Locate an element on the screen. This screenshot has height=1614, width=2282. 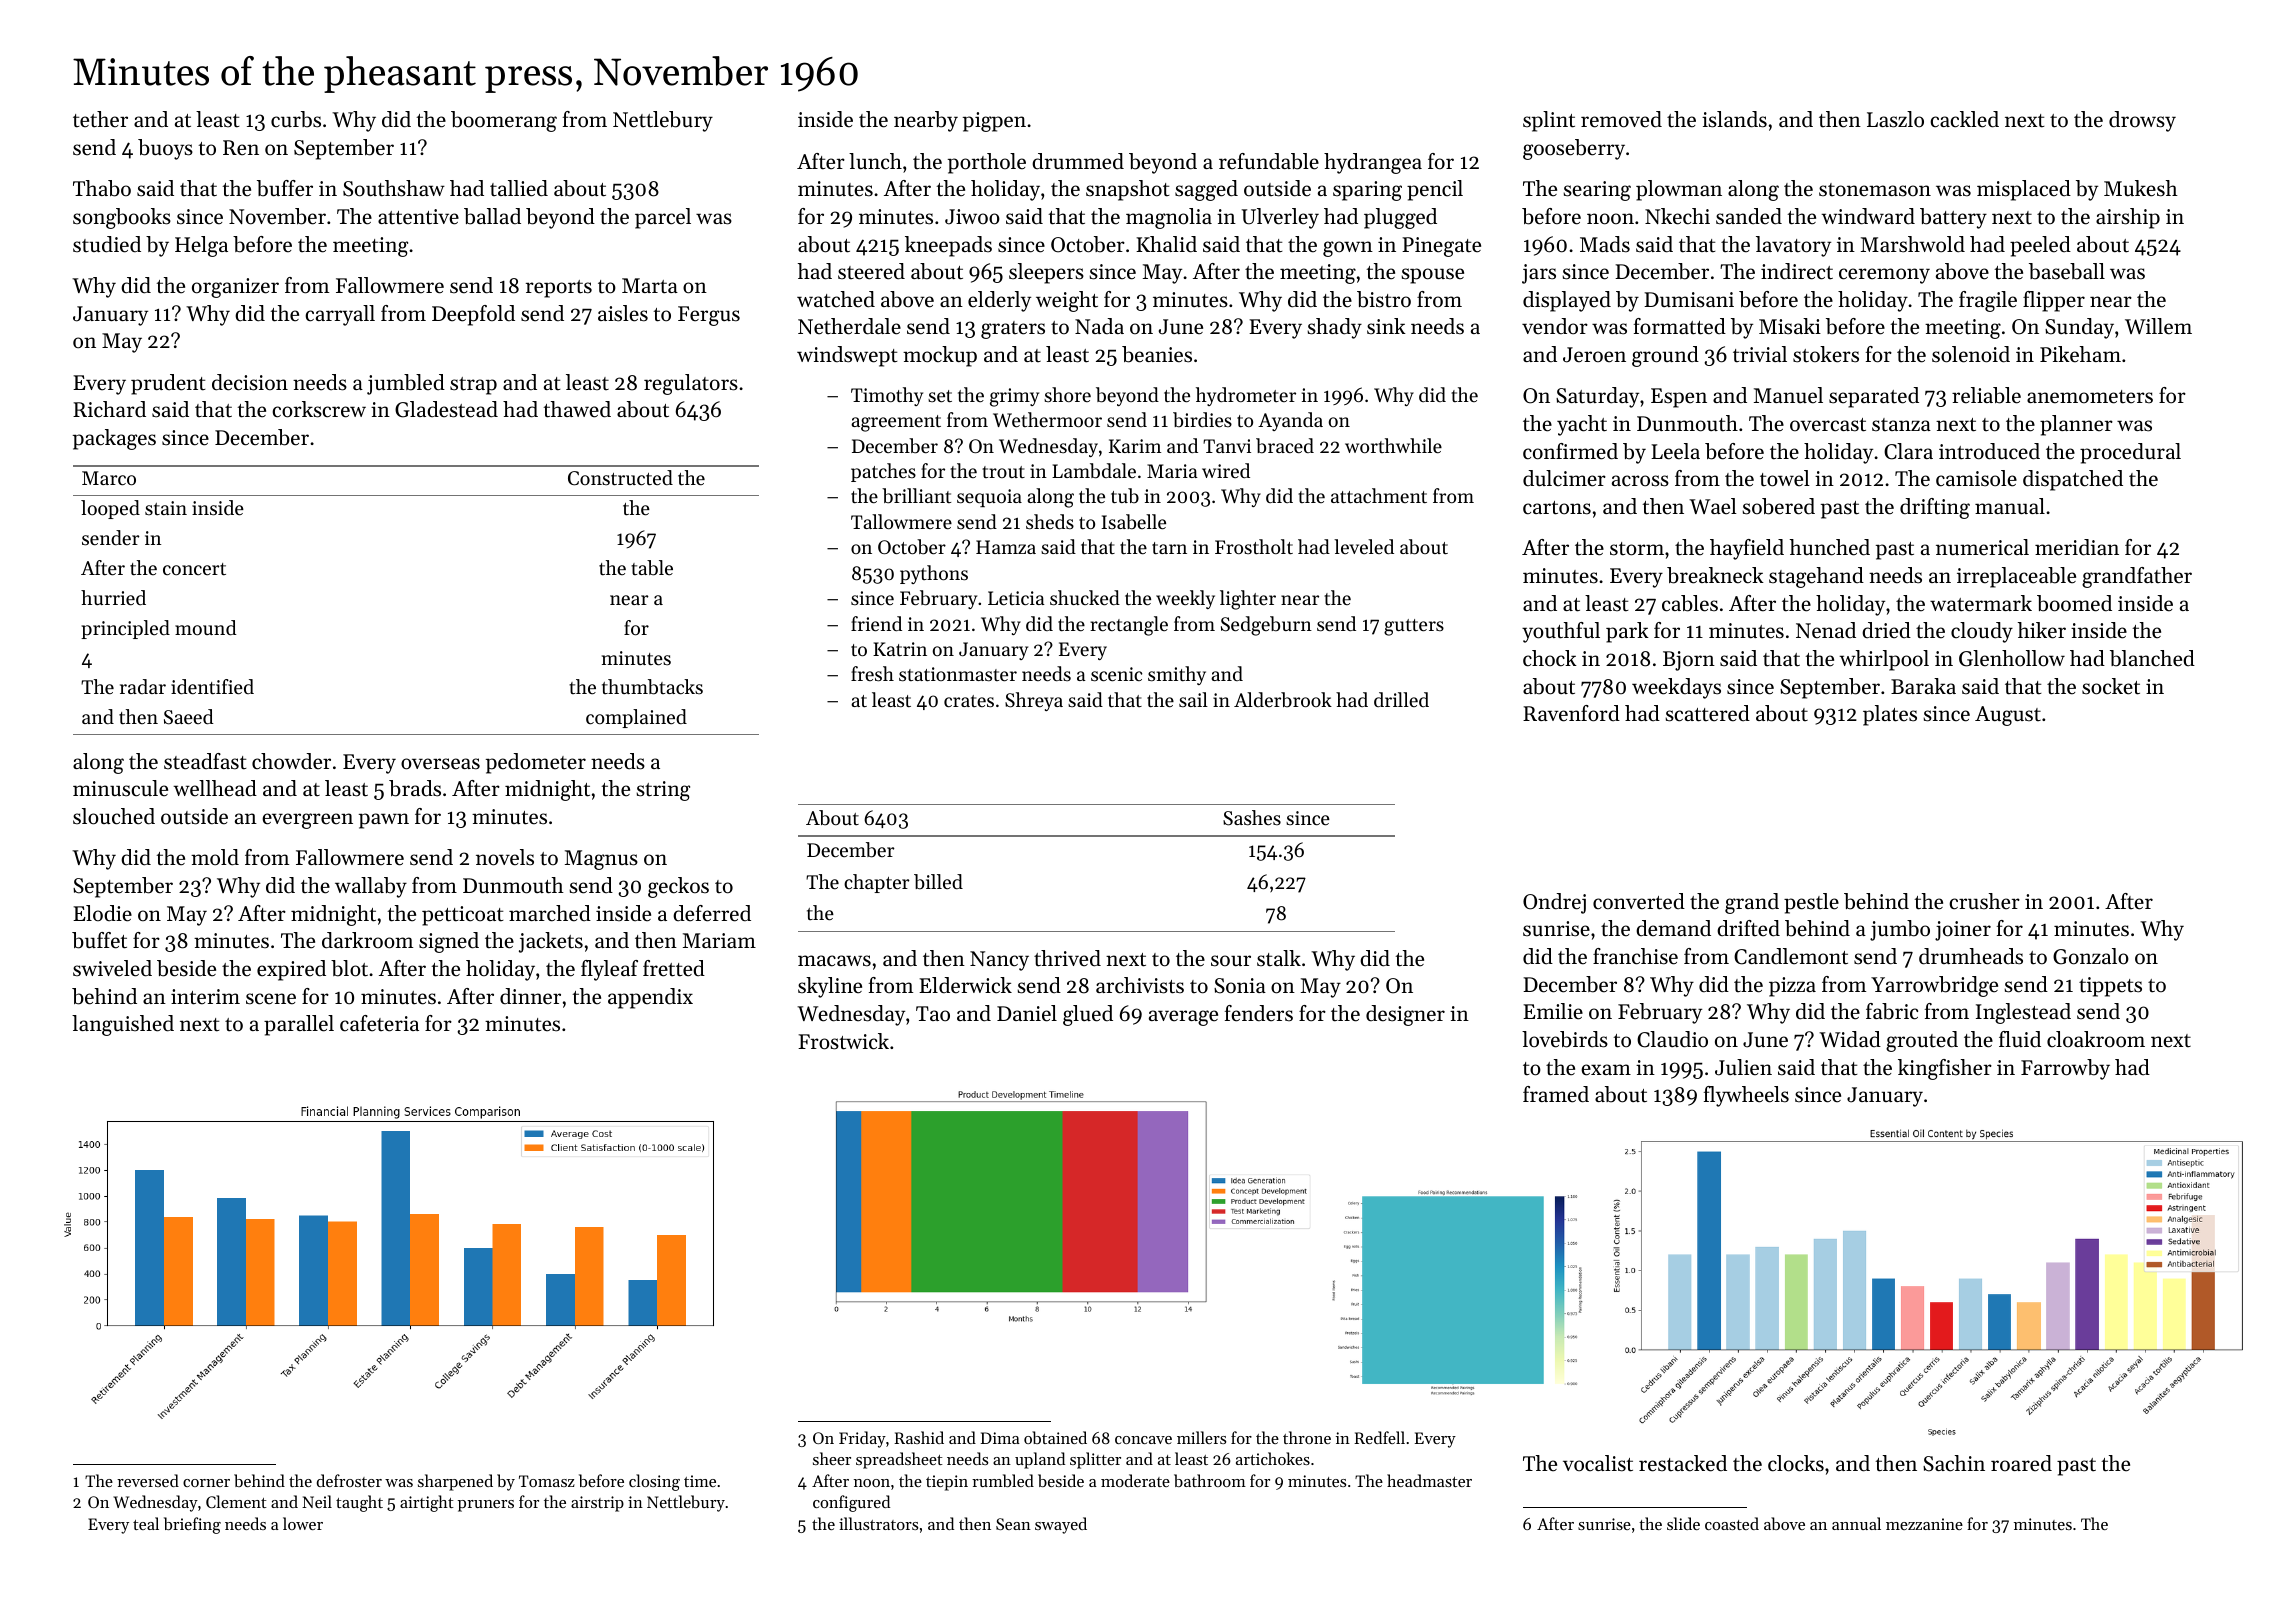
mockup is located at coordinates (940, 356).
